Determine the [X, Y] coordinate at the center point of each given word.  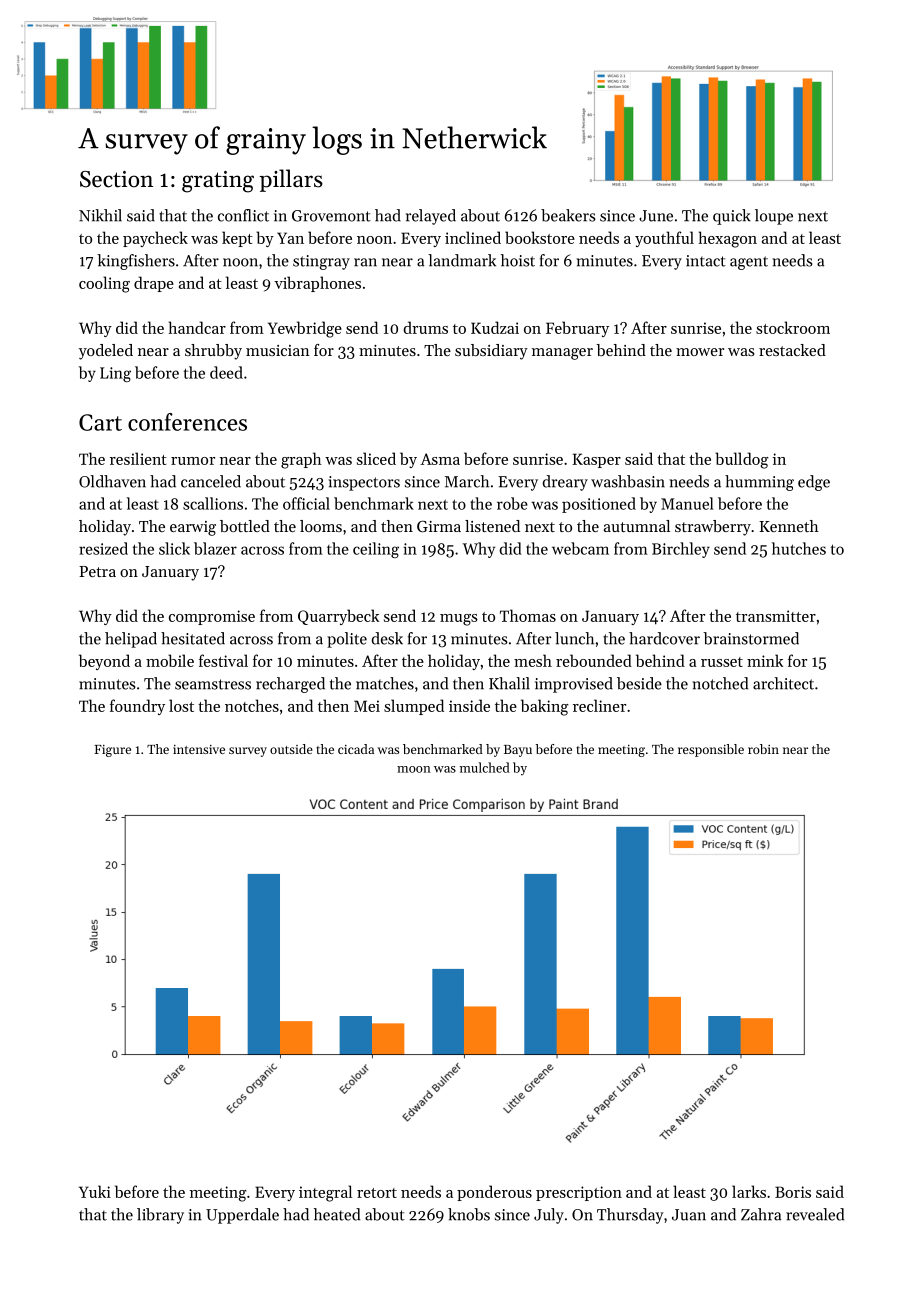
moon [414, 769]
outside [291, 749]
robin [763, 749]
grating [218, 182]
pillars [291, 180]
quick [732, 217]
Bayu [518, 751]
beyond [104, 662]
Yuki [95, 1191]
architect [783, 683]
